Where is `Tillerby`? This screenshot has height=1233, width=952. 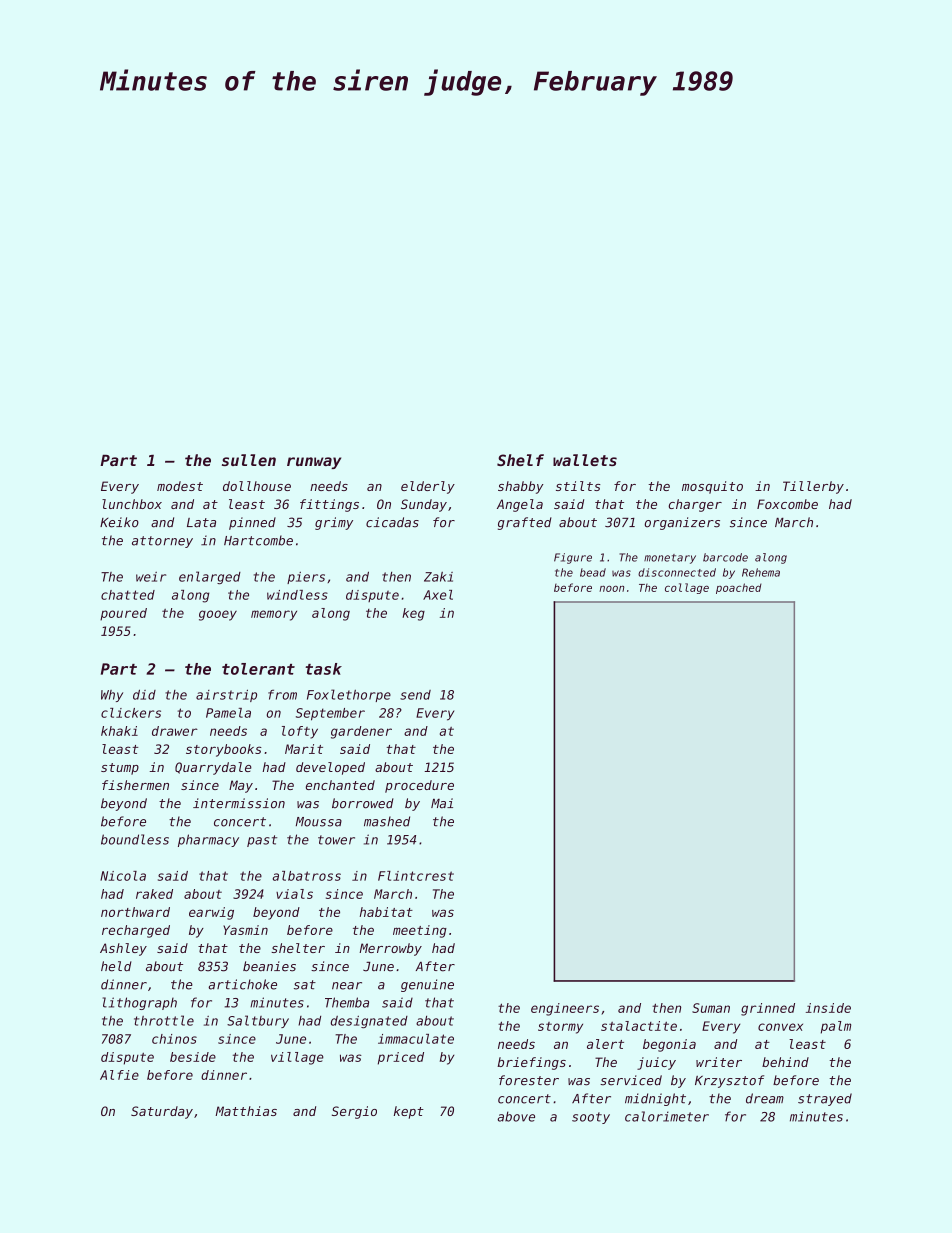 Tillerby is located at coordinates (813, 487).
